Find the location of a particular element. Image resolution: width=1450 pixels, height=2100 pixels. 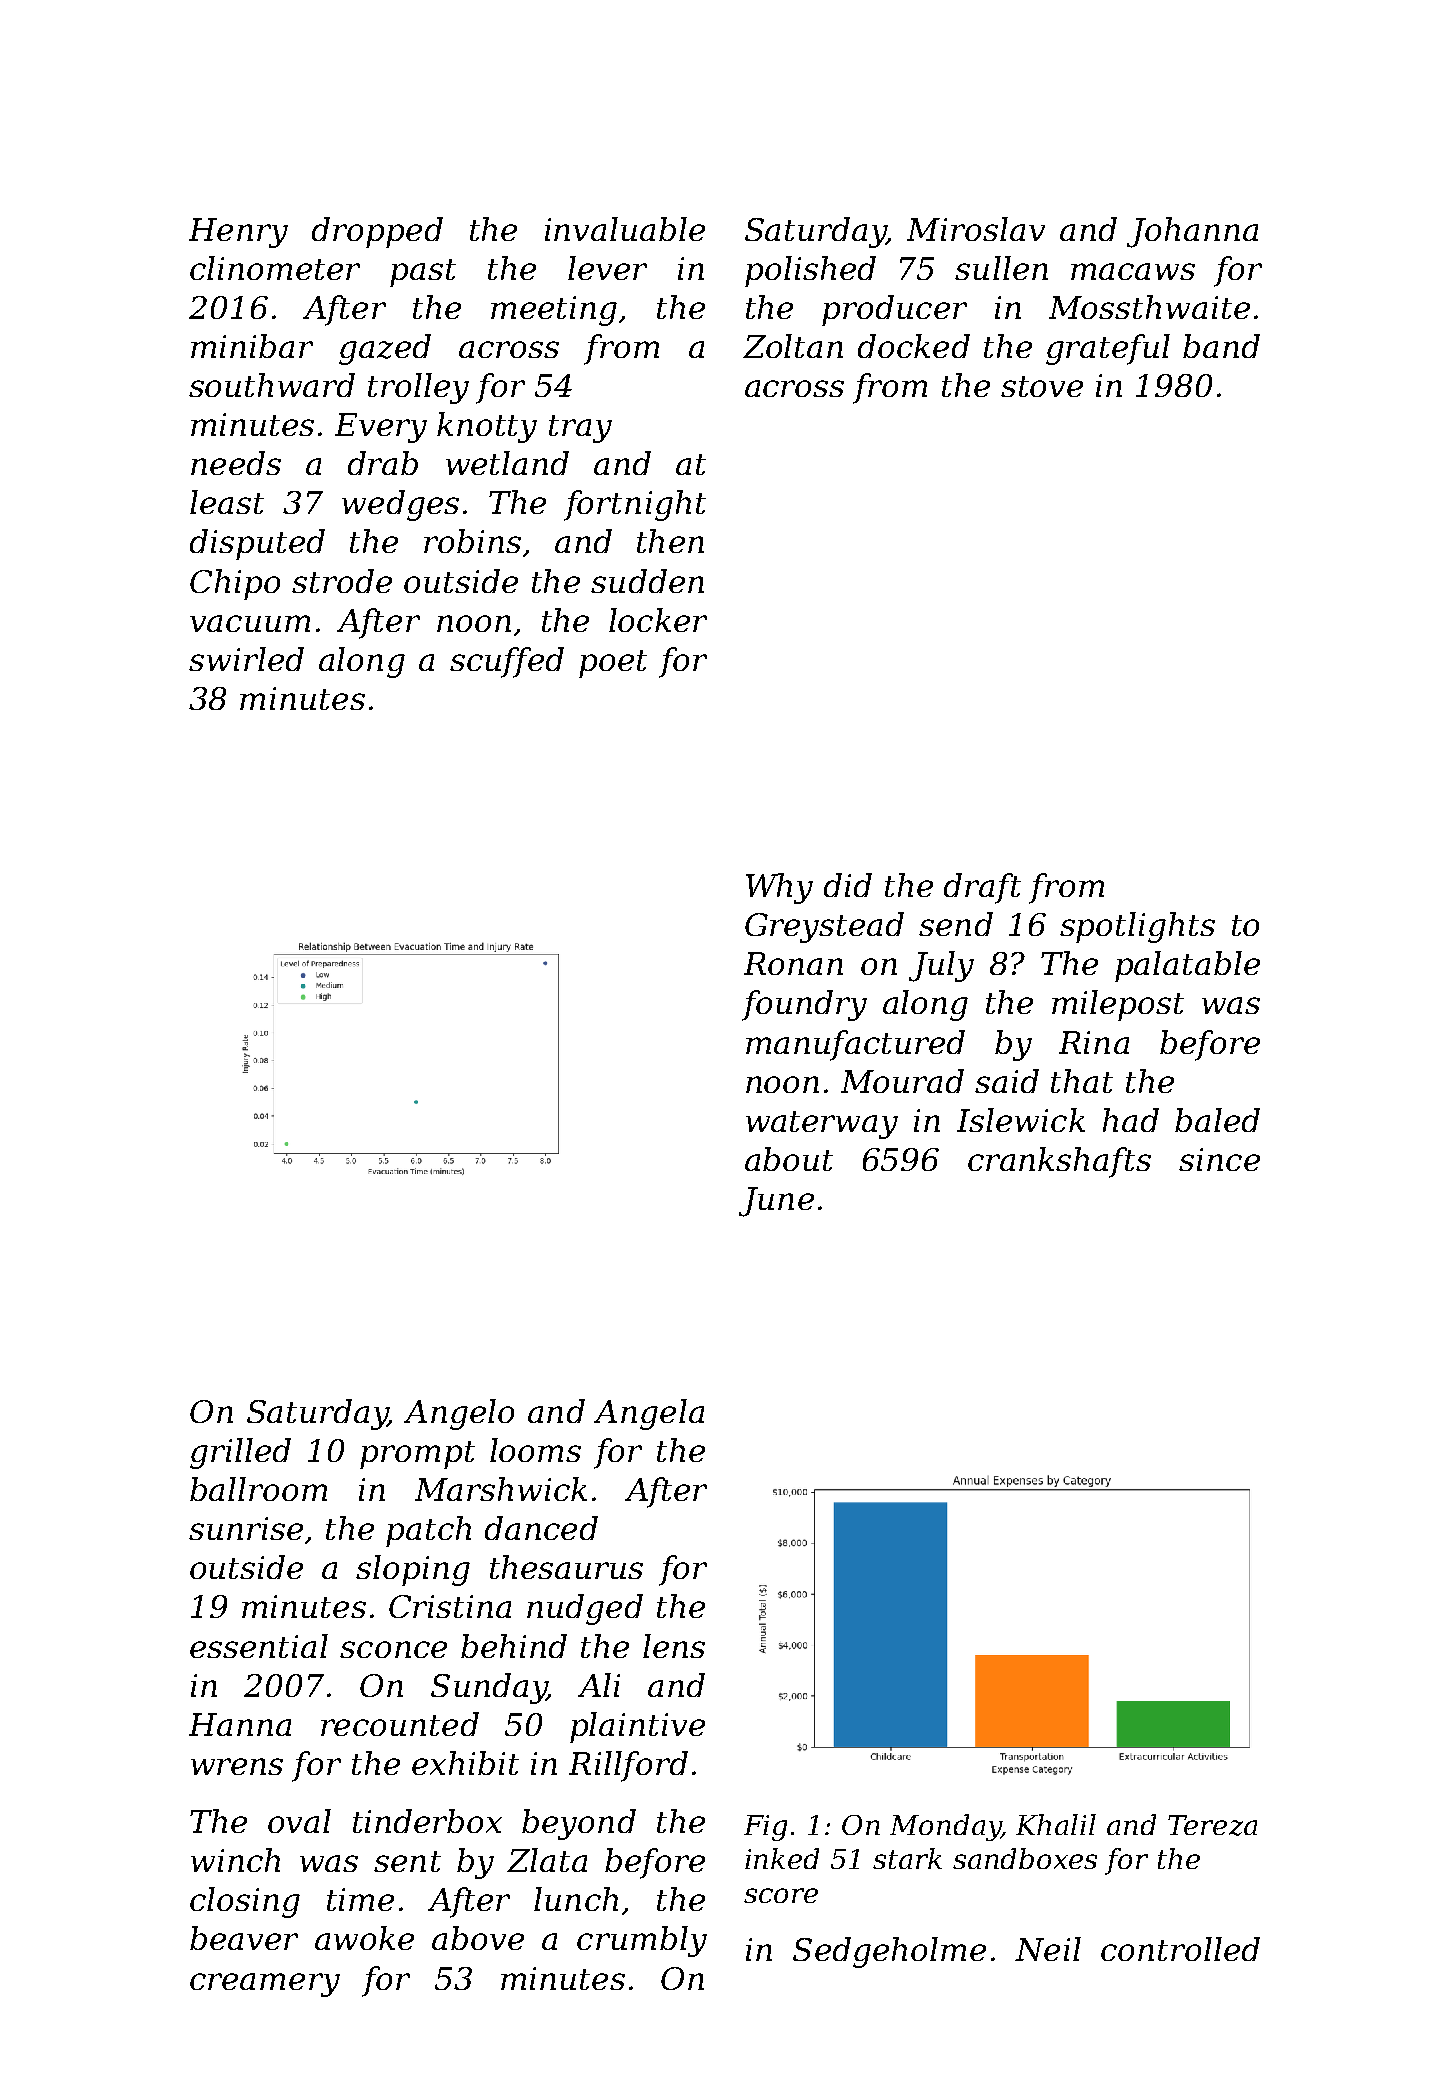

stove is located at coordinates (1042, 386).
